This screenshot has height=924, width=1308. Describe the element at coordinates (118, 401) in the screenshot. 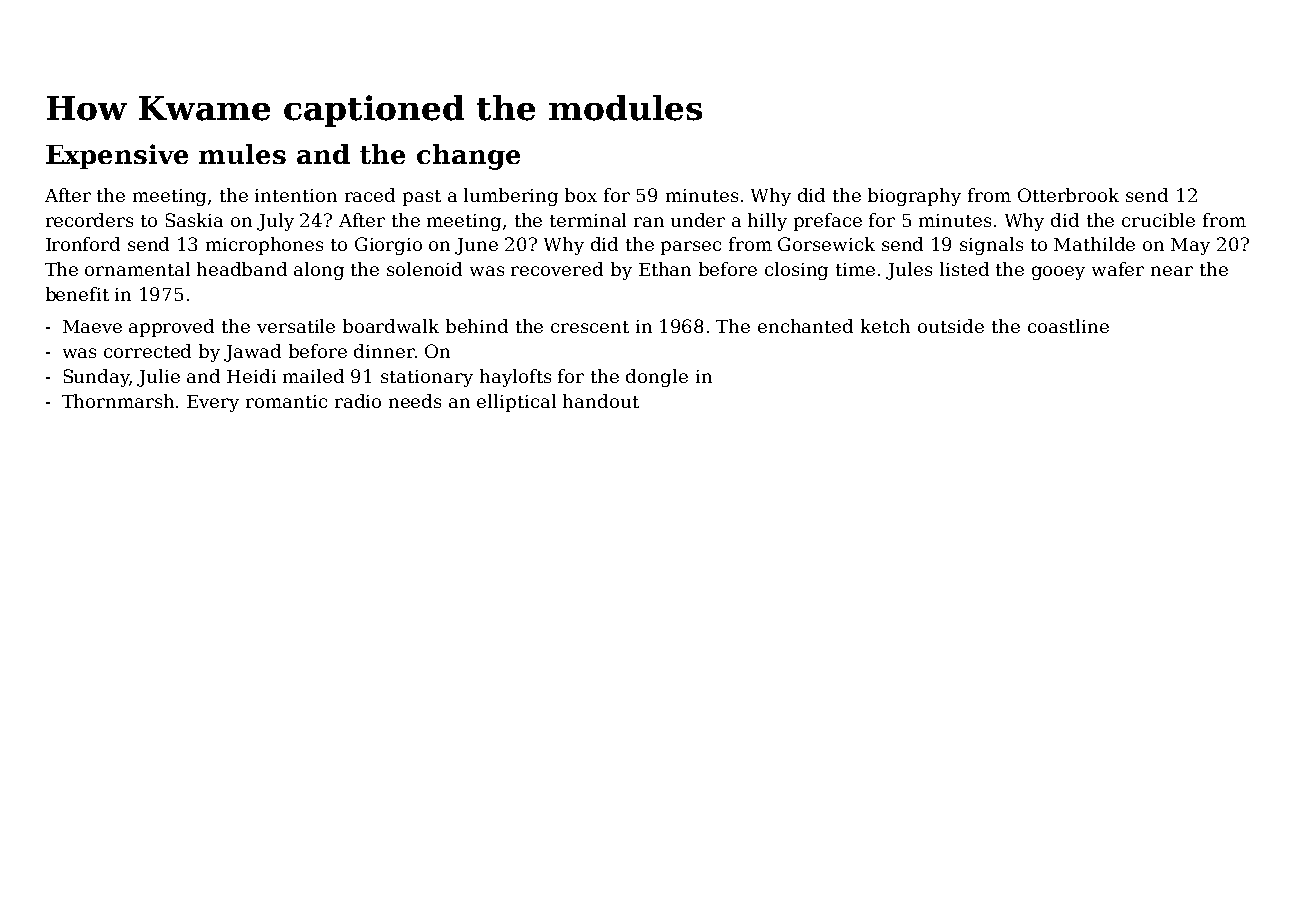

I see `Thornmarsh` at that location.
